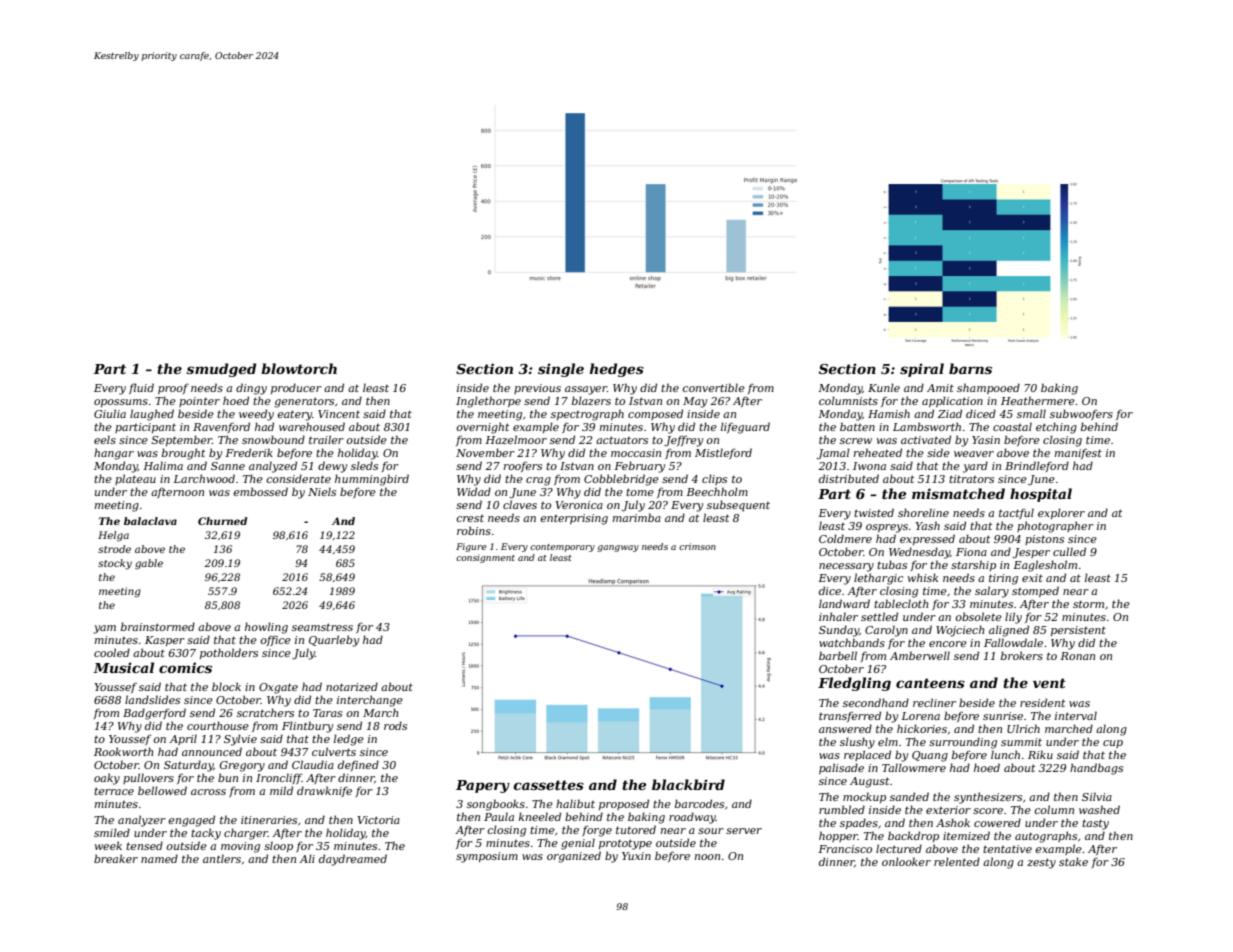 The image size is (1233, 952). What do you see at coordinates (548, 785) in the screenshot?
I see `cassettes` at bounding box center [548, 785].
